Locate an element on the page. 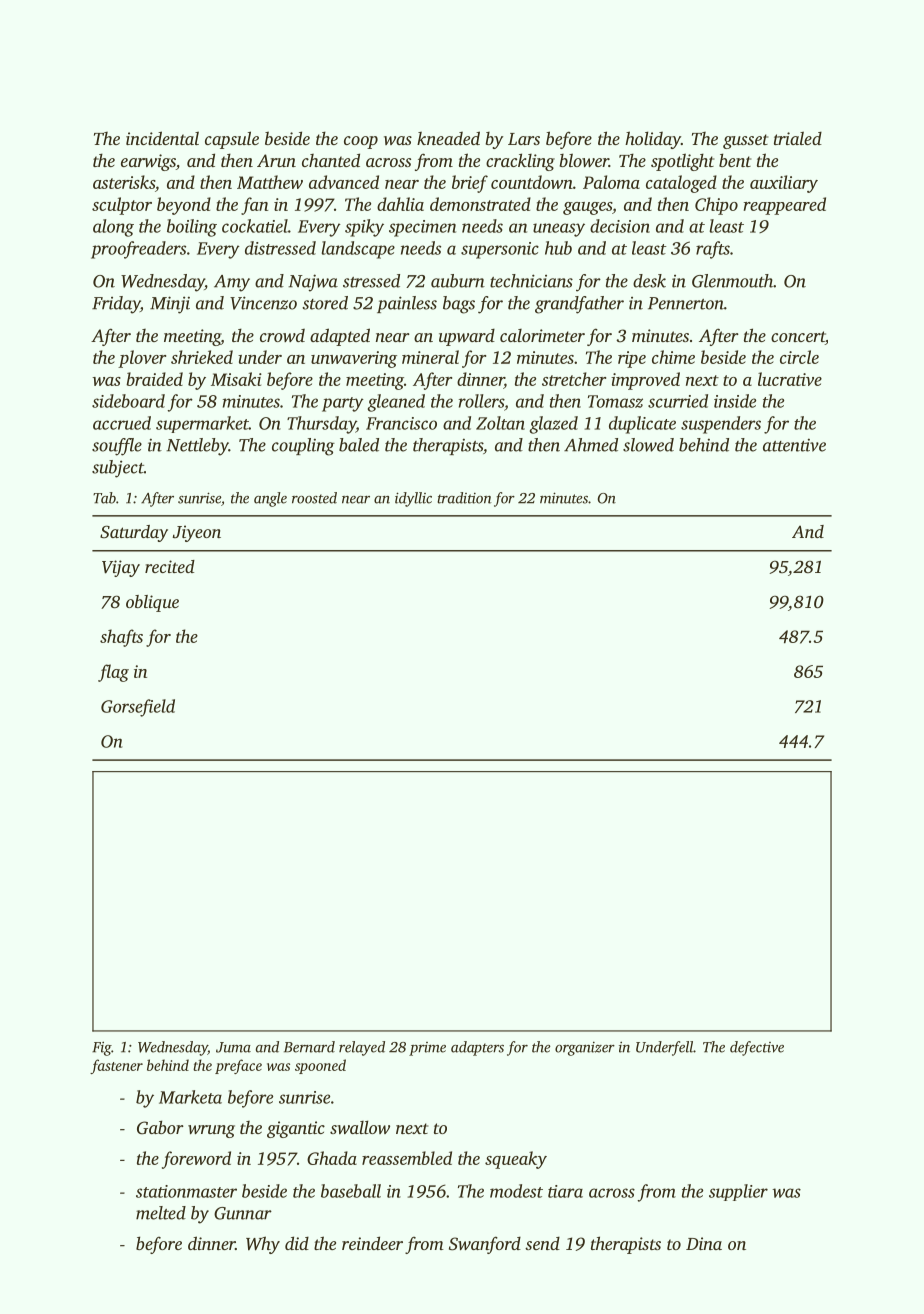 The image size is (924, 1314). reappeared is located at coordinates (785, 206).
